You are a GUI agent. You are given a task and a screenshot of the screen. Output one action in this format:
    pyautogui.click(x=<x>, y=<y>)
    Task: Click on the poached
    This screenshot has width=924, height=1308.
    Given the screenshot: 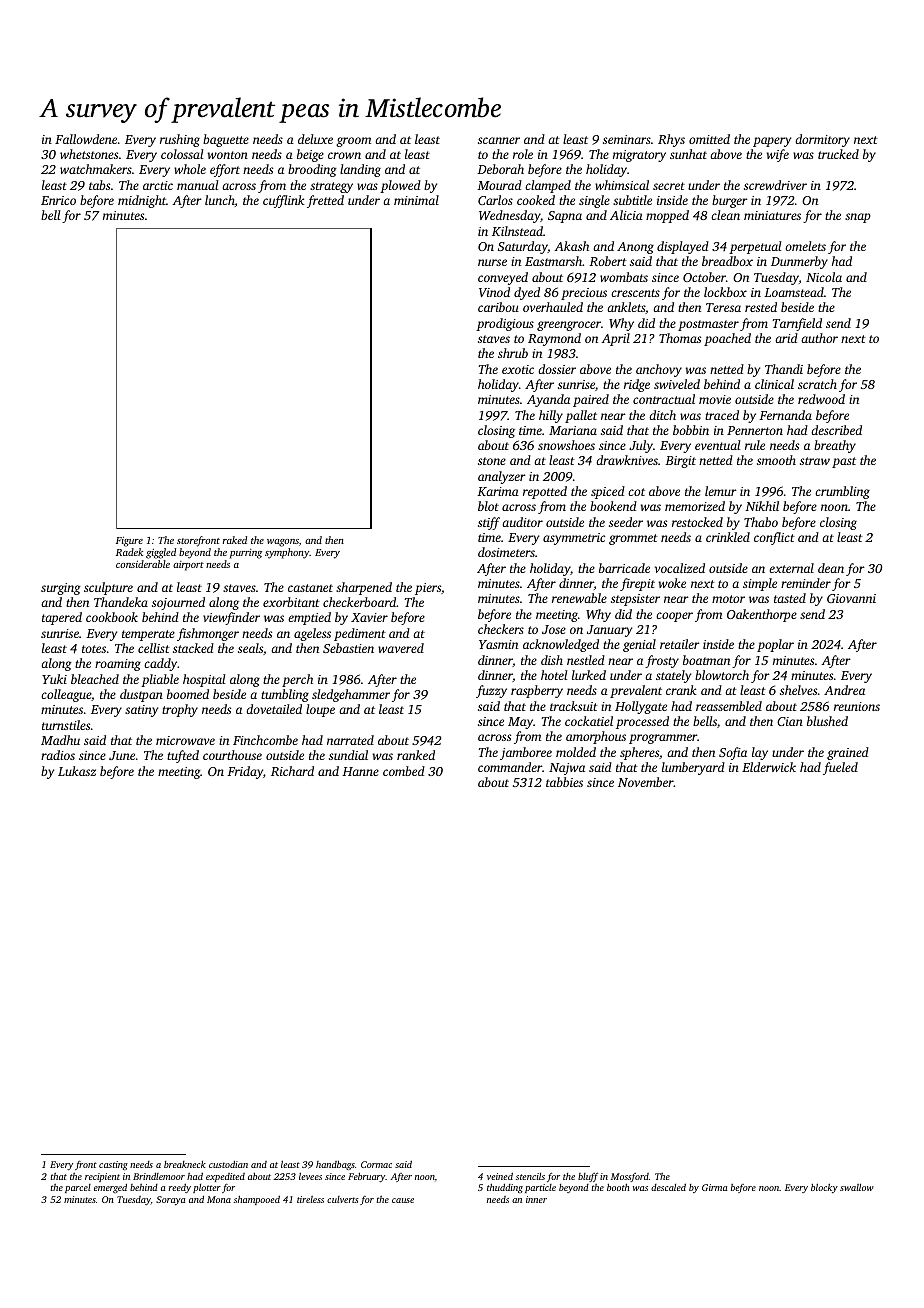 What is the action you would take?
    pyautogui.click(x=727, y=339)
